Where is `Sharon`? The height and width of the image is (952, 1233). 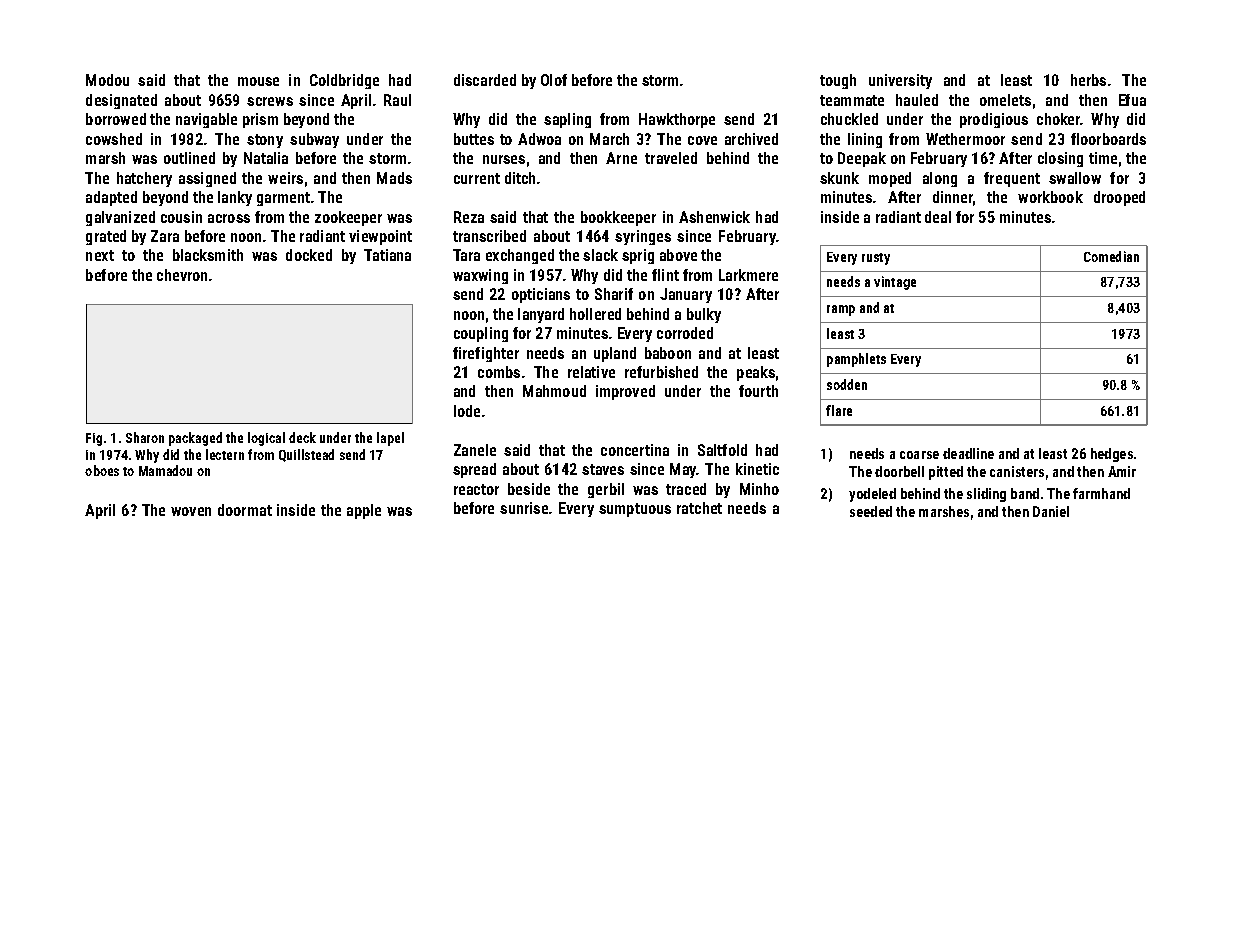
Sharon is located at coordinates (145, 437).
